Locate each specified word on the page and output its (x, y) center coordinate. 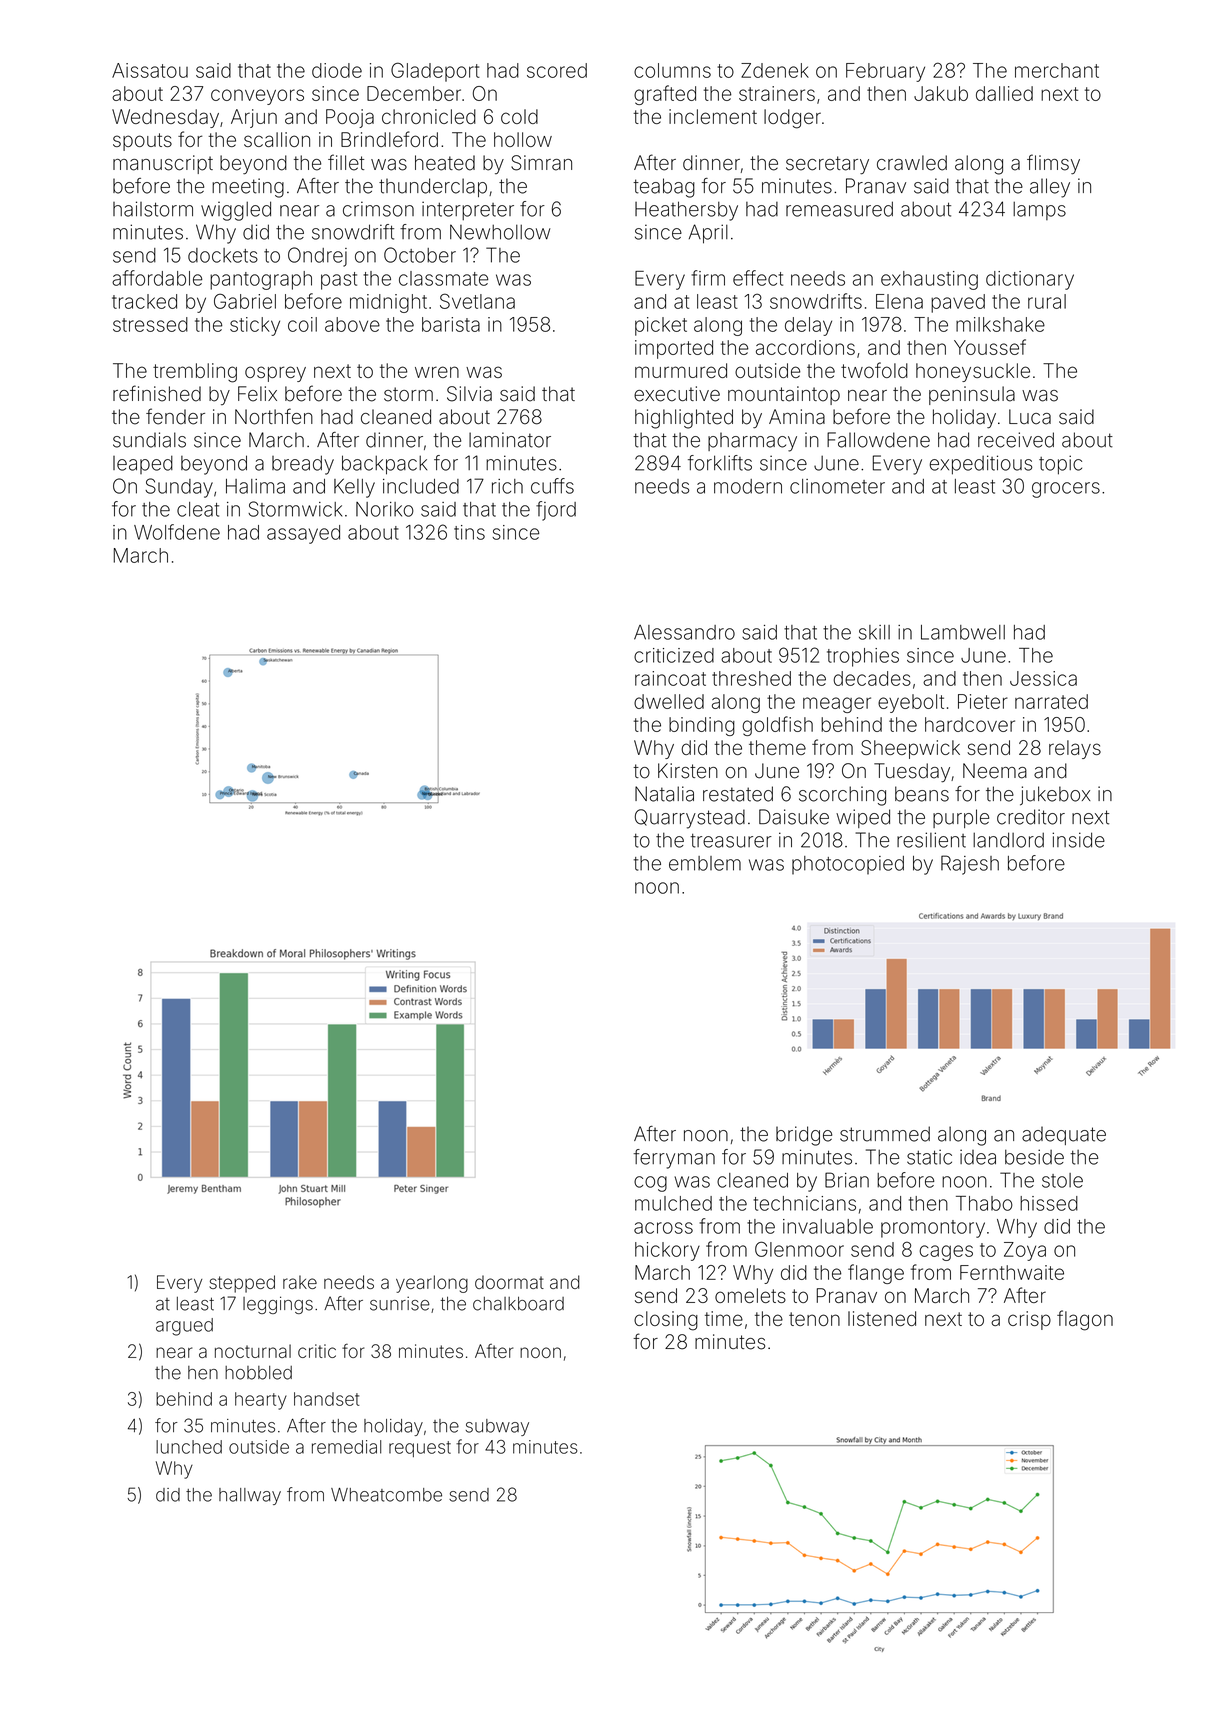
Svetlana (477, 301)
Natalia (664, 794)
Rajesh (970, 865)
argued (184, 1327)
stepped (242, 1284)
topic (1060, 465)
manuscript (163, 164)
